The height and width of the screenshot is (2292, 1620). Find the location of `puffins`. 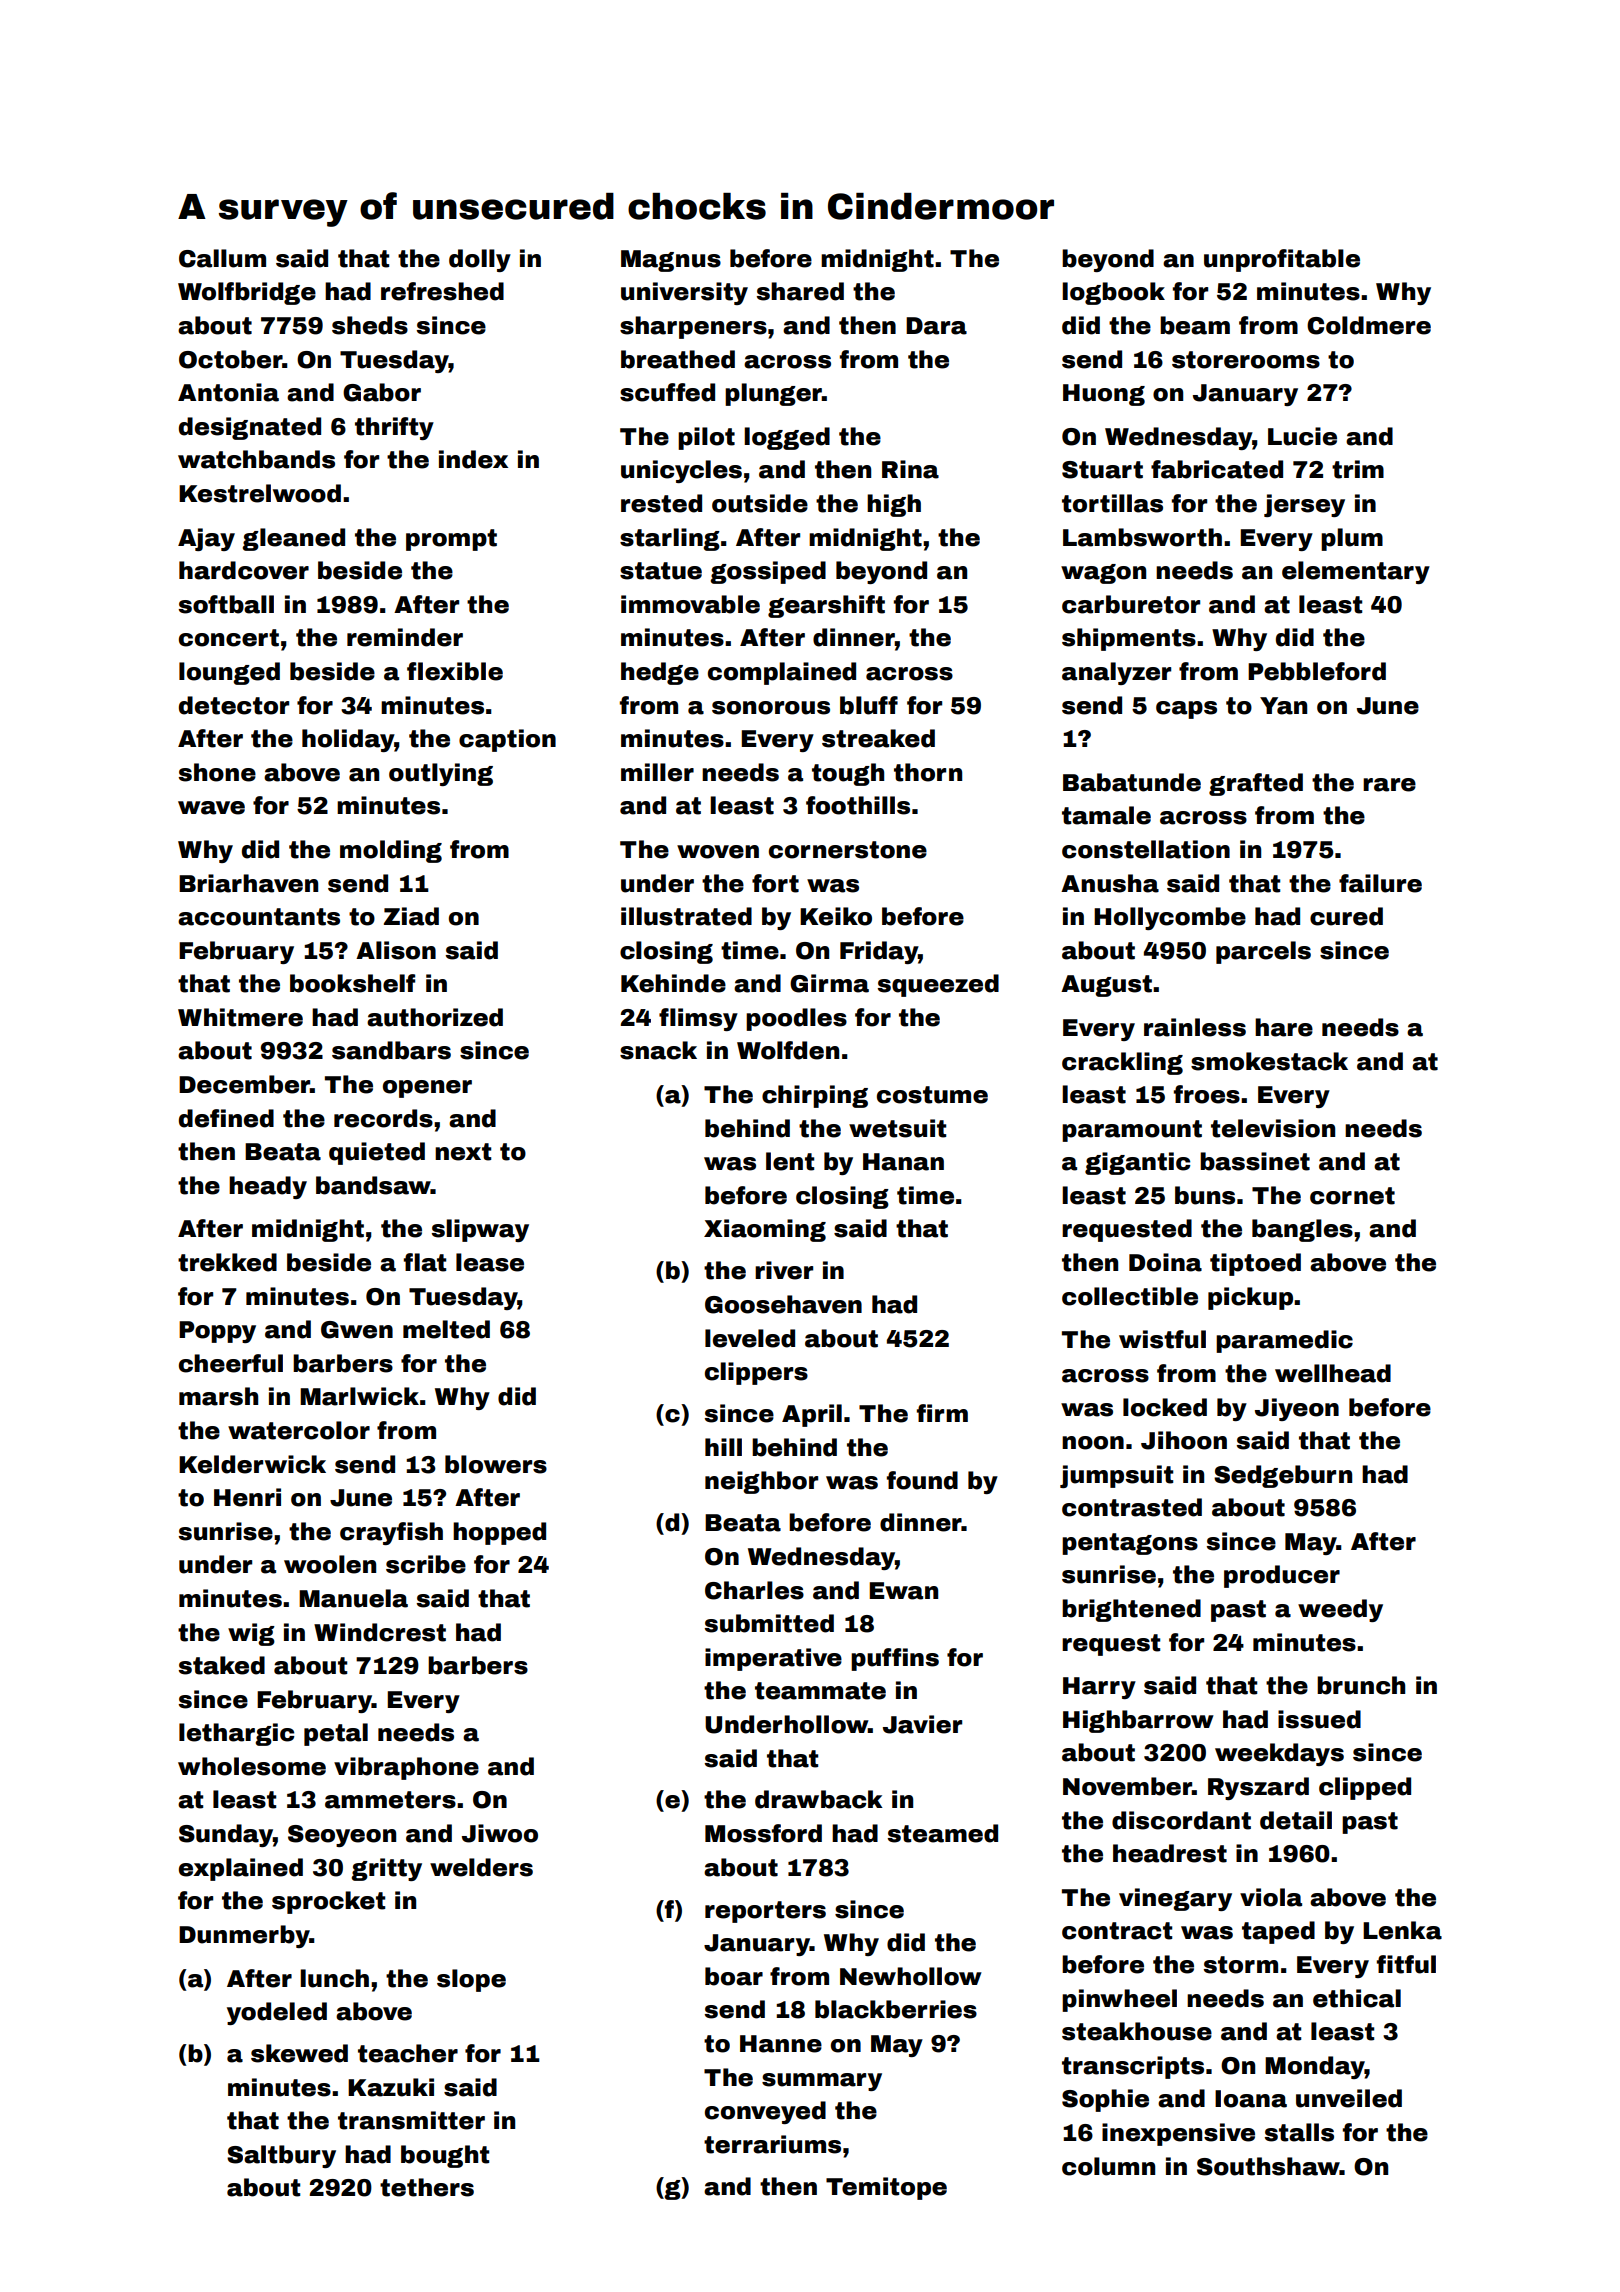

puffins is located at coordinates (895, 1659).
